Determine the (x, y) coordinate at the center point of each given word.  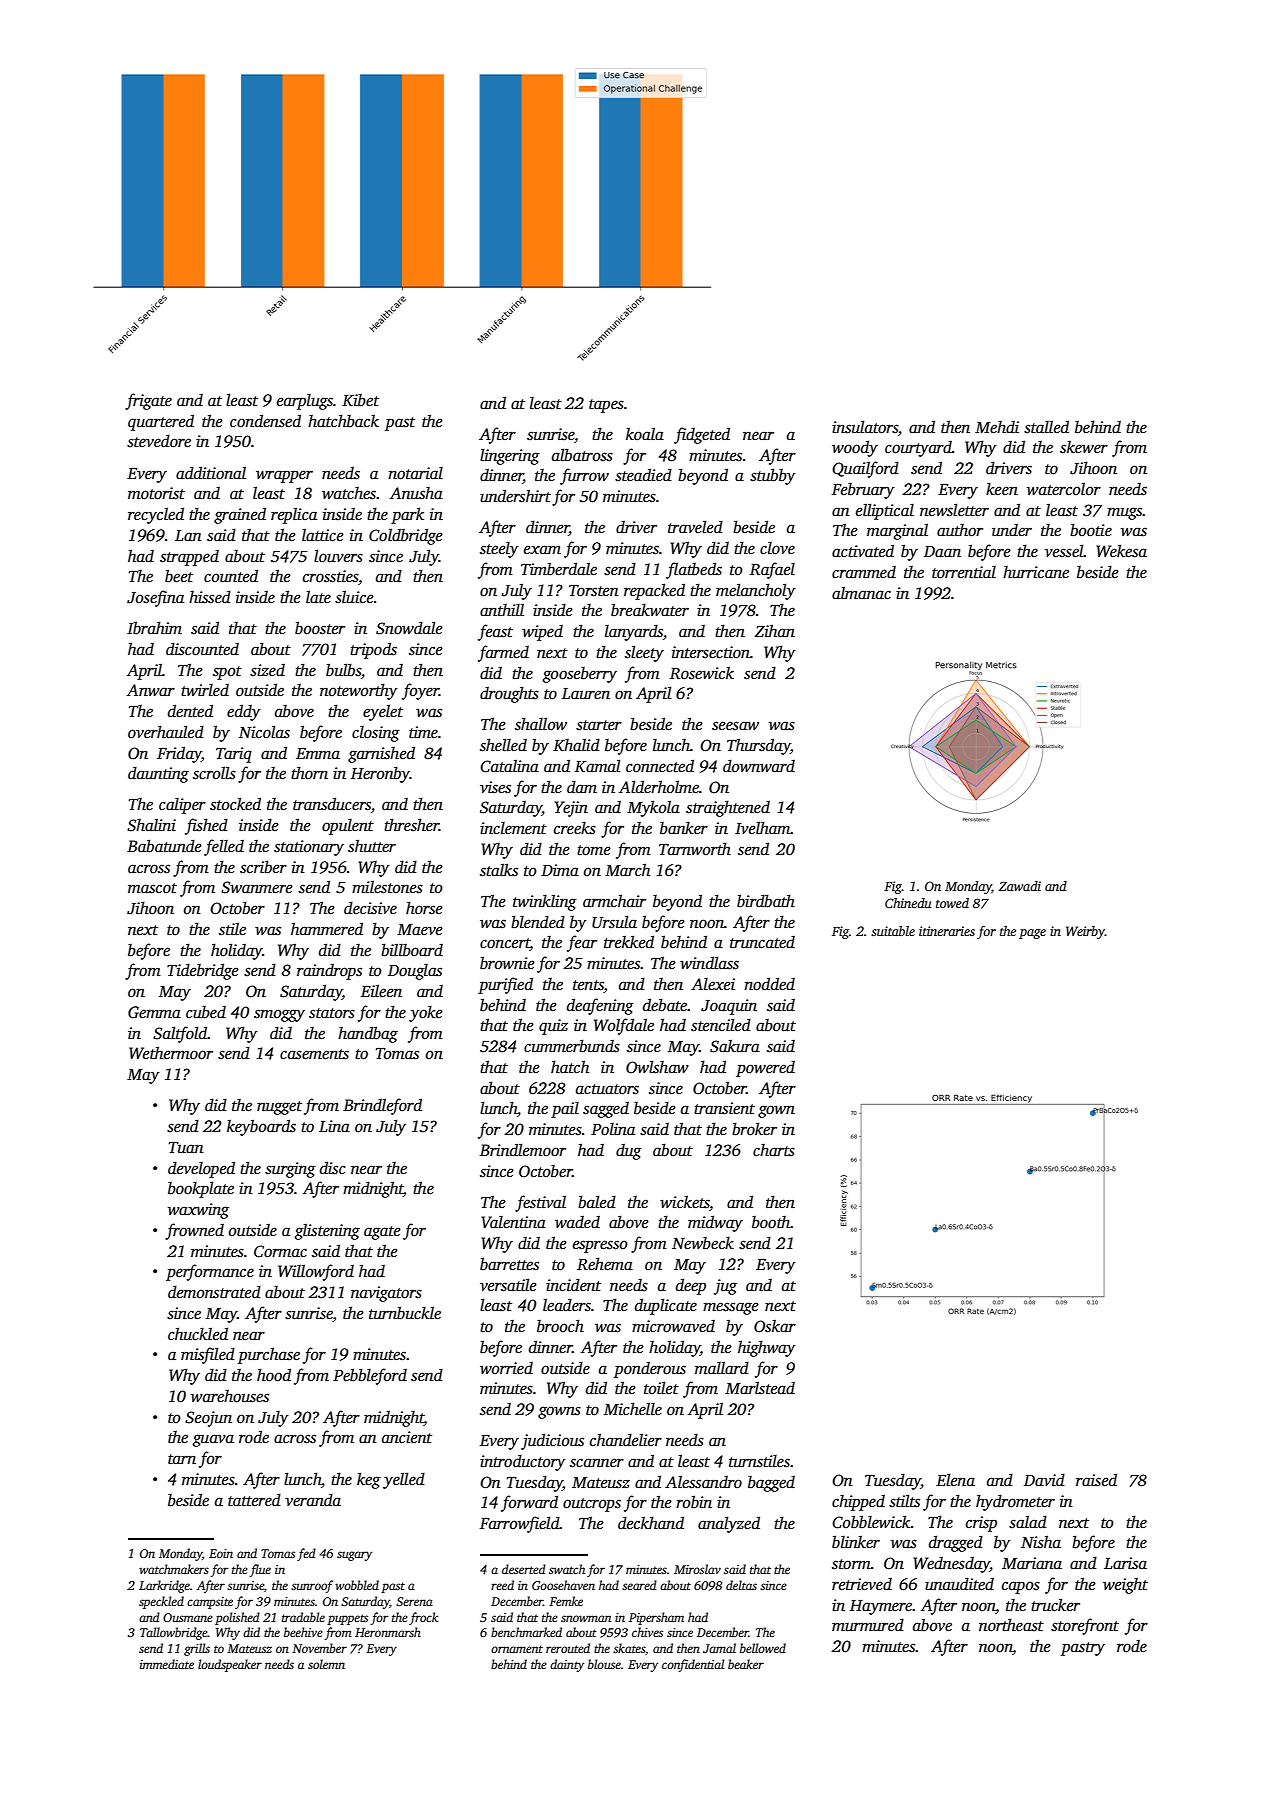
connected (660, 766)
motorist (156, 493)
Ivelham (762, 828)
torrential (964, 572)
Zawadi (1020, 886)
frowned (194, 1231)
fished (206, 826)
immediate (167, 1664)
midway (715, 1223)
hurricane (1036, 572)
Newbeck (703, 1243)
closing (376, 734)
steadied (643, 475)
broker (754, 1129)
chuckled (198, 1334)
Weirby (1085, 932)
